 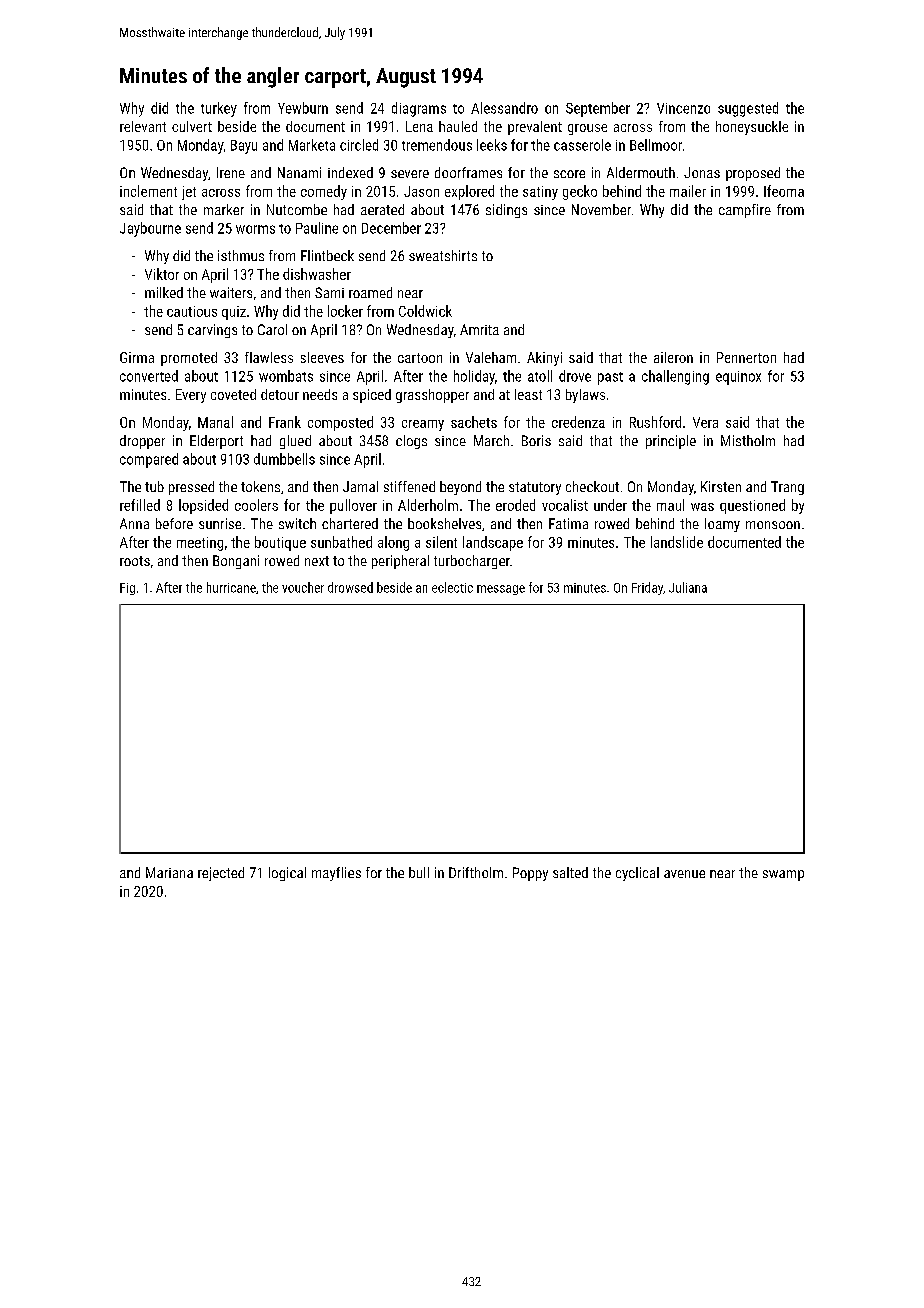 I want to click on mayflies, so click(x=336, y=874).
